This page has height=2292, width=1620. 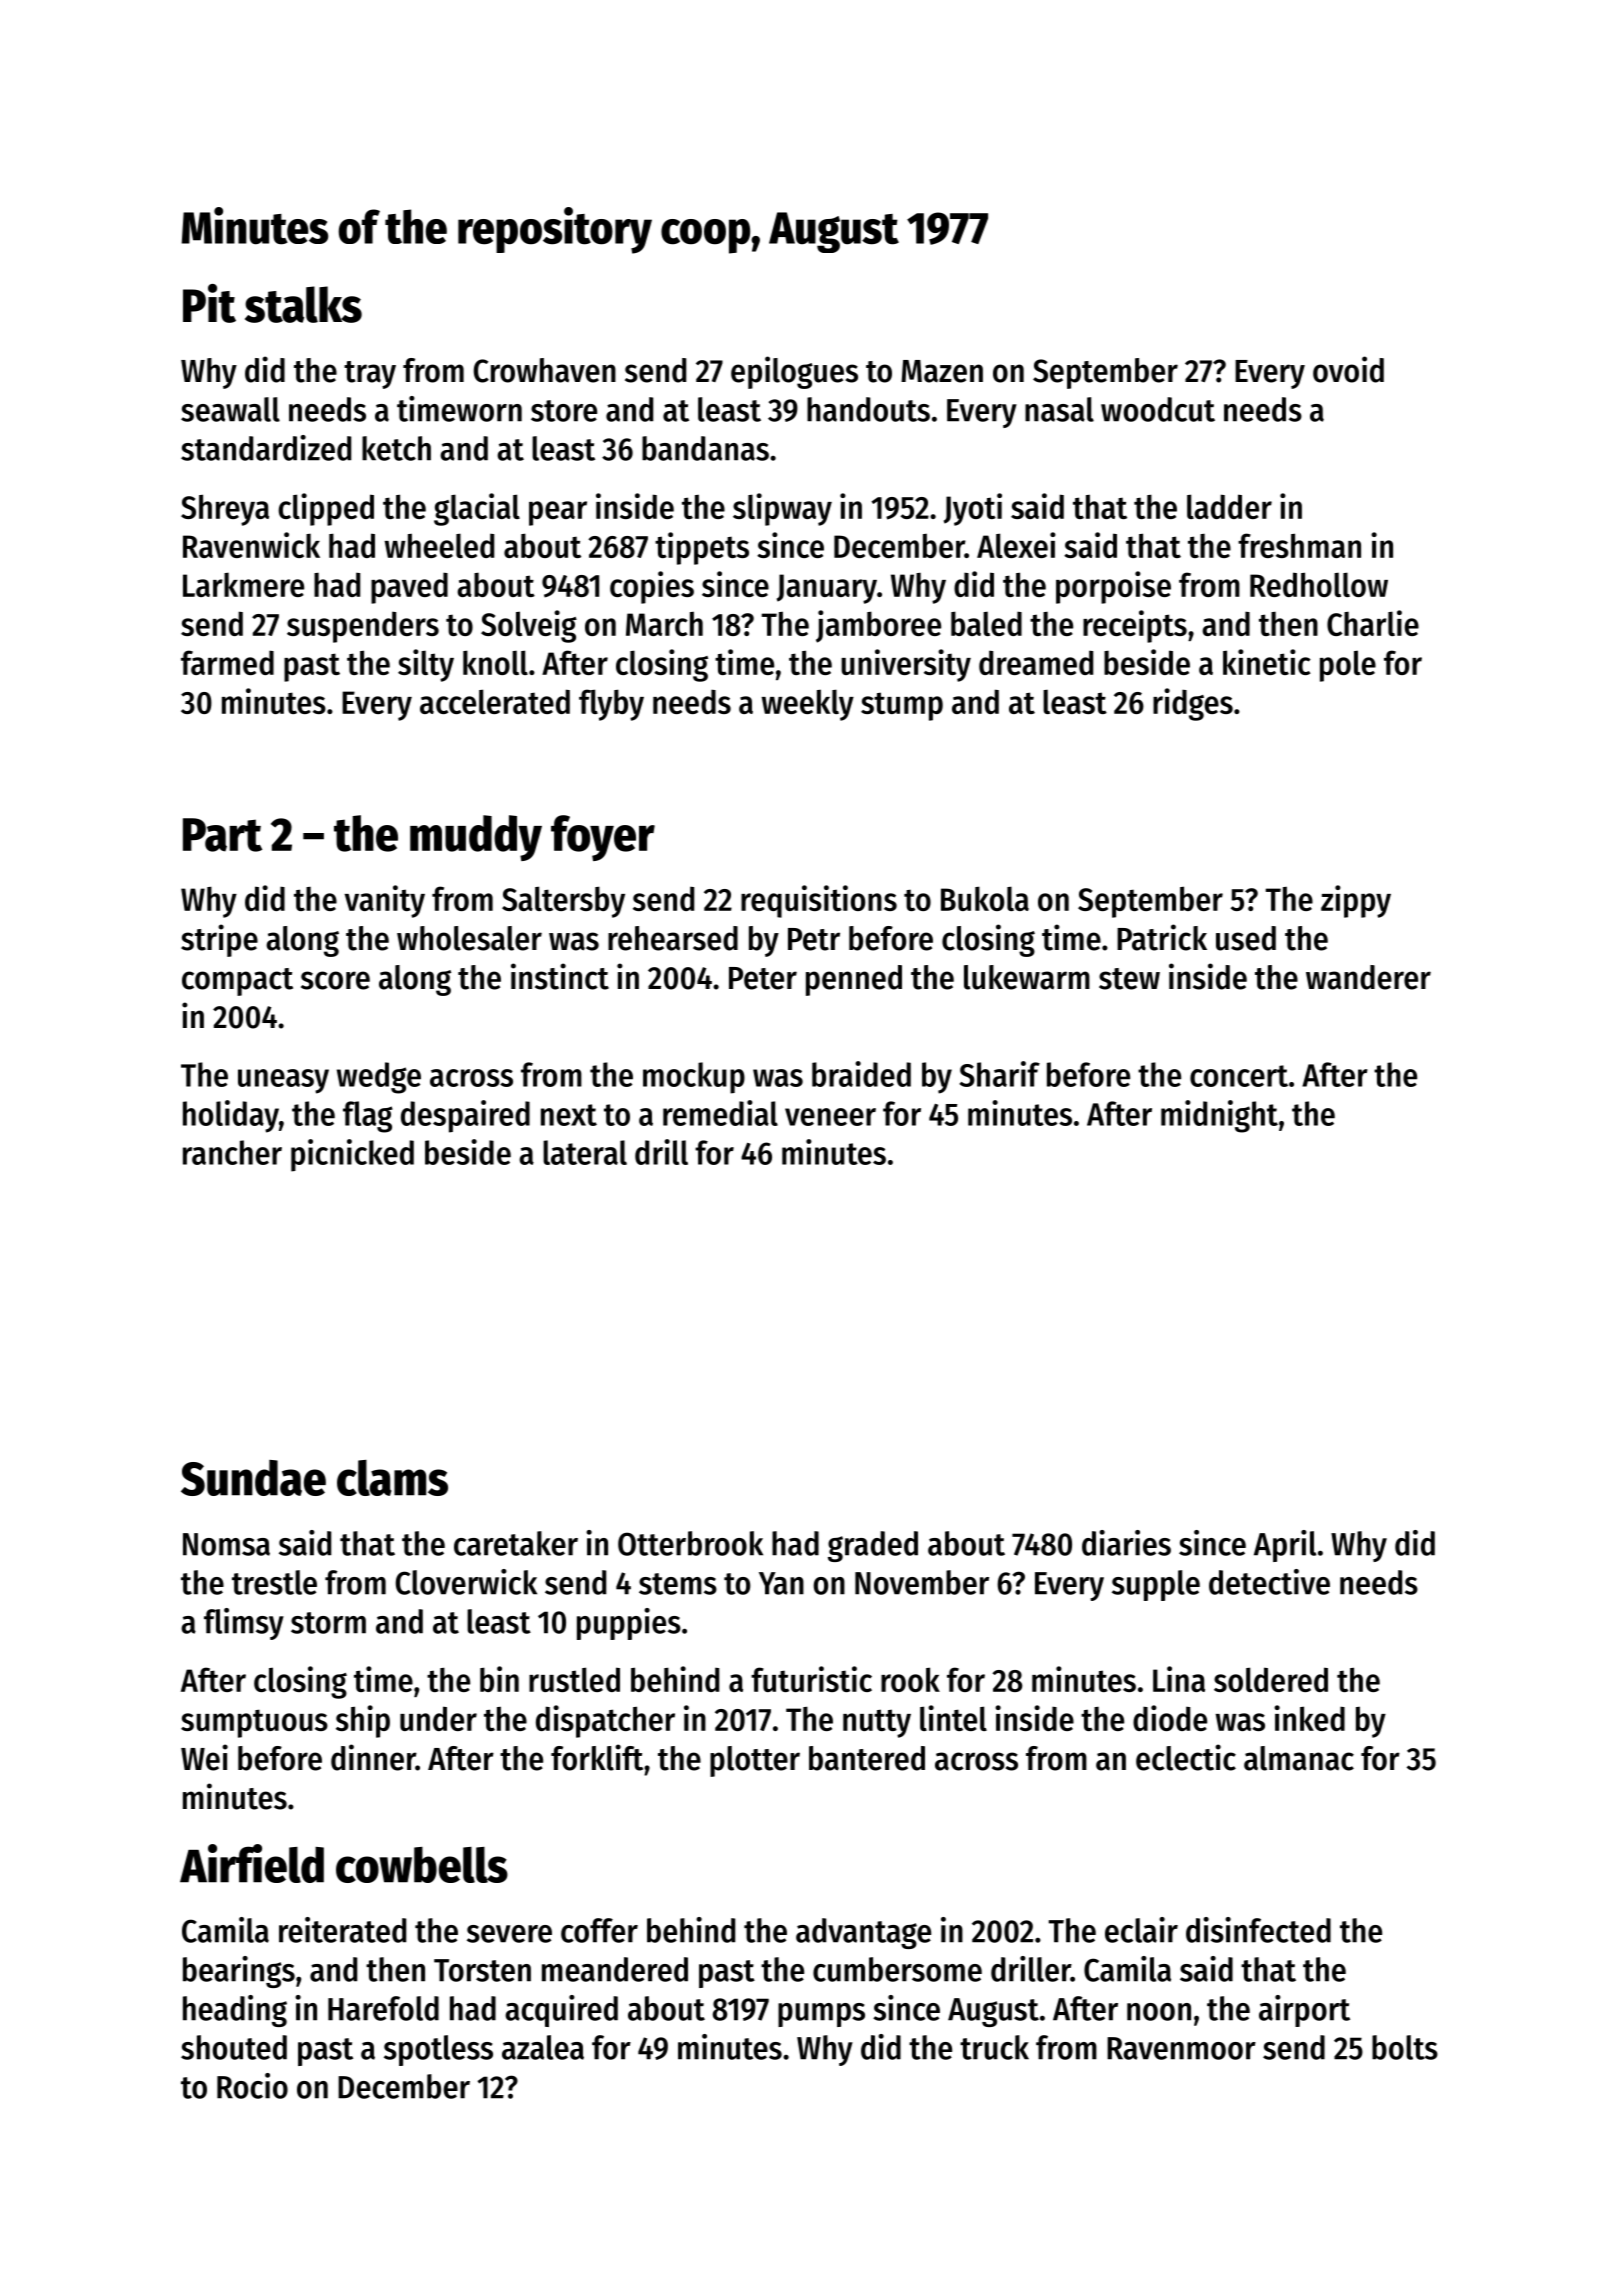 What do you see at coordinates (274, 1582) in the page?
I see `trestle` at bounding box center [274, 1582].
